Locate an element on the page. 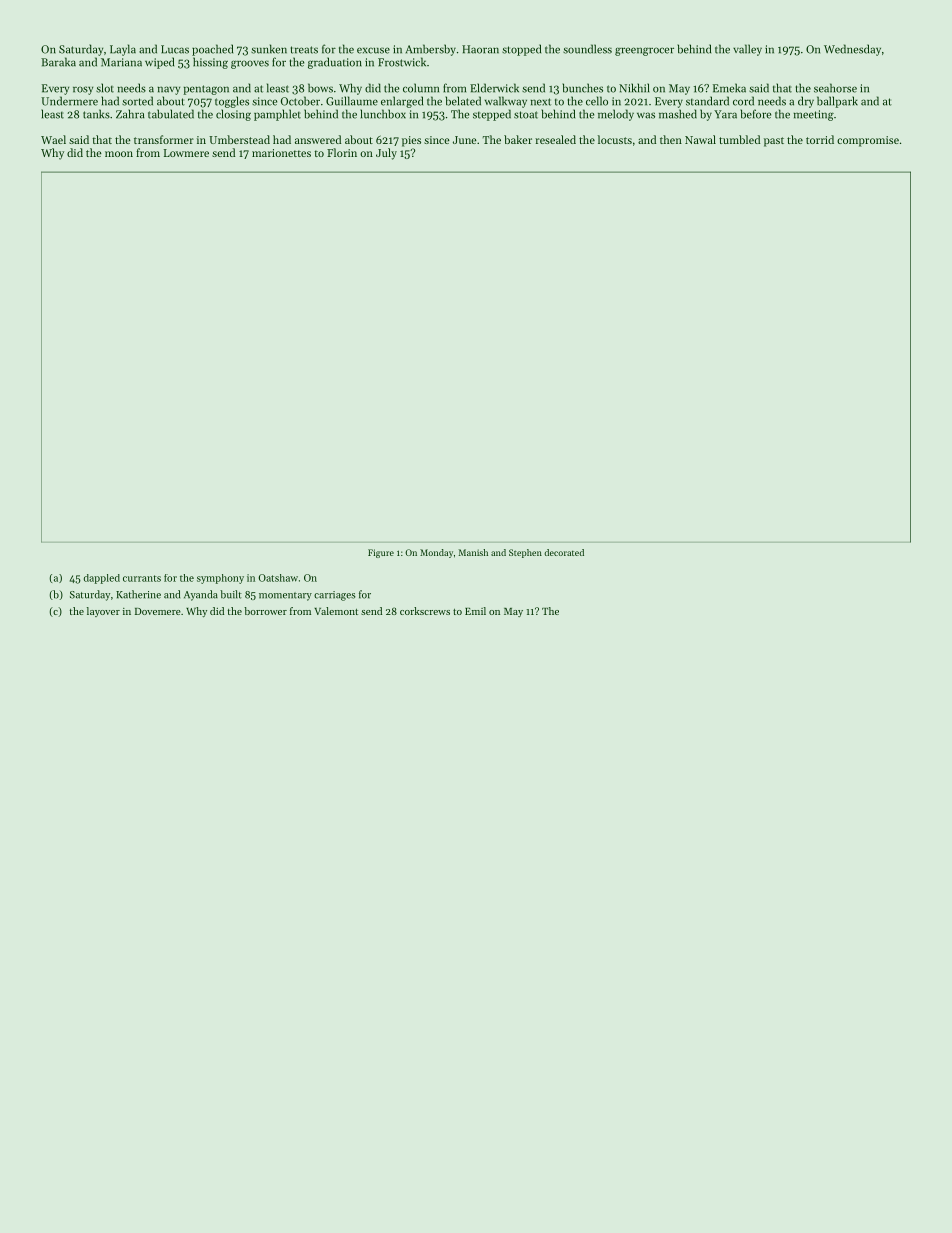  July is located at coordinates (386, 154).
